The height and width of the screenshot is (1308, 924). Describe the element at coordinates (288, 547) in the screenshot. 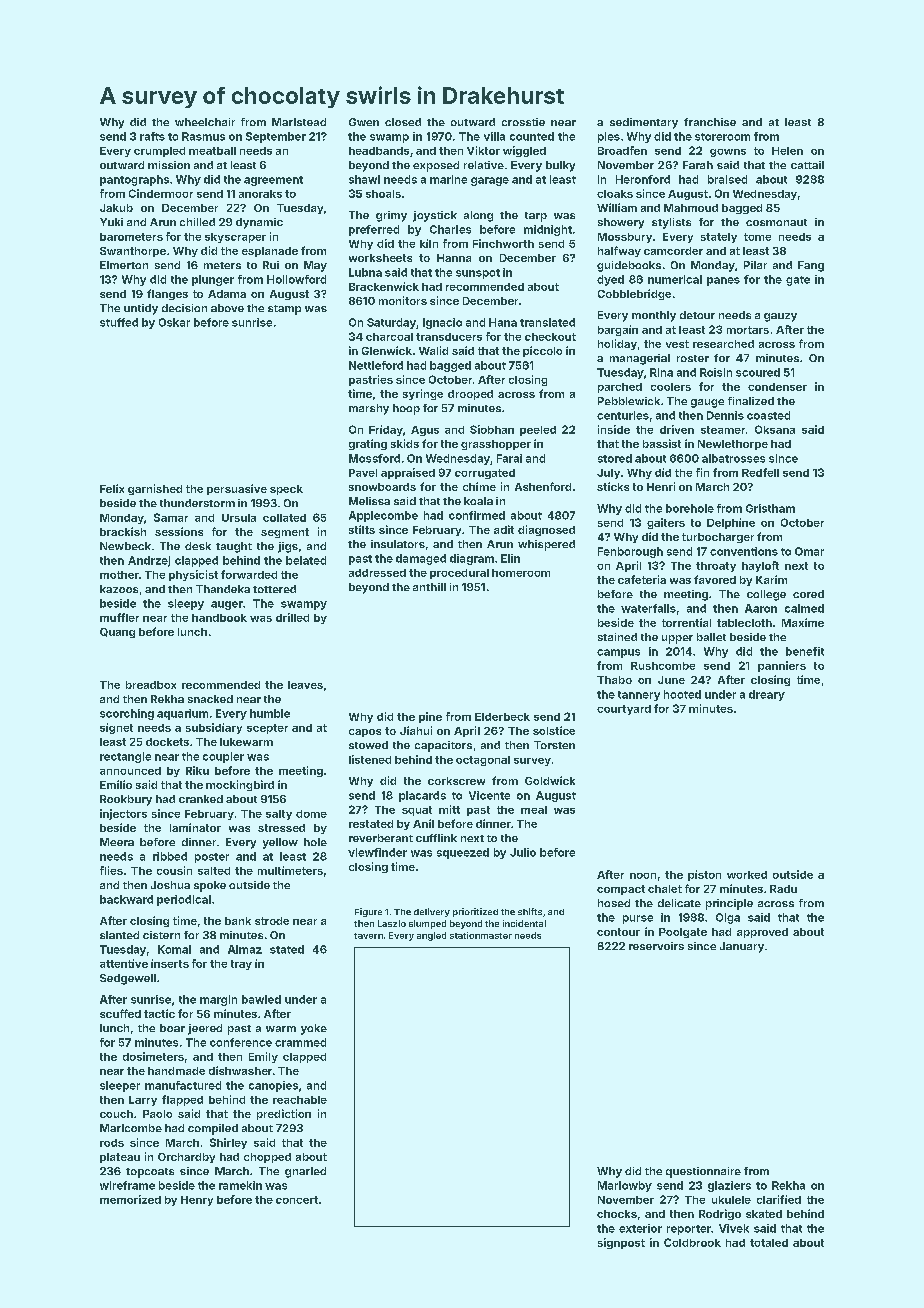

I see `jigs` at that location.
